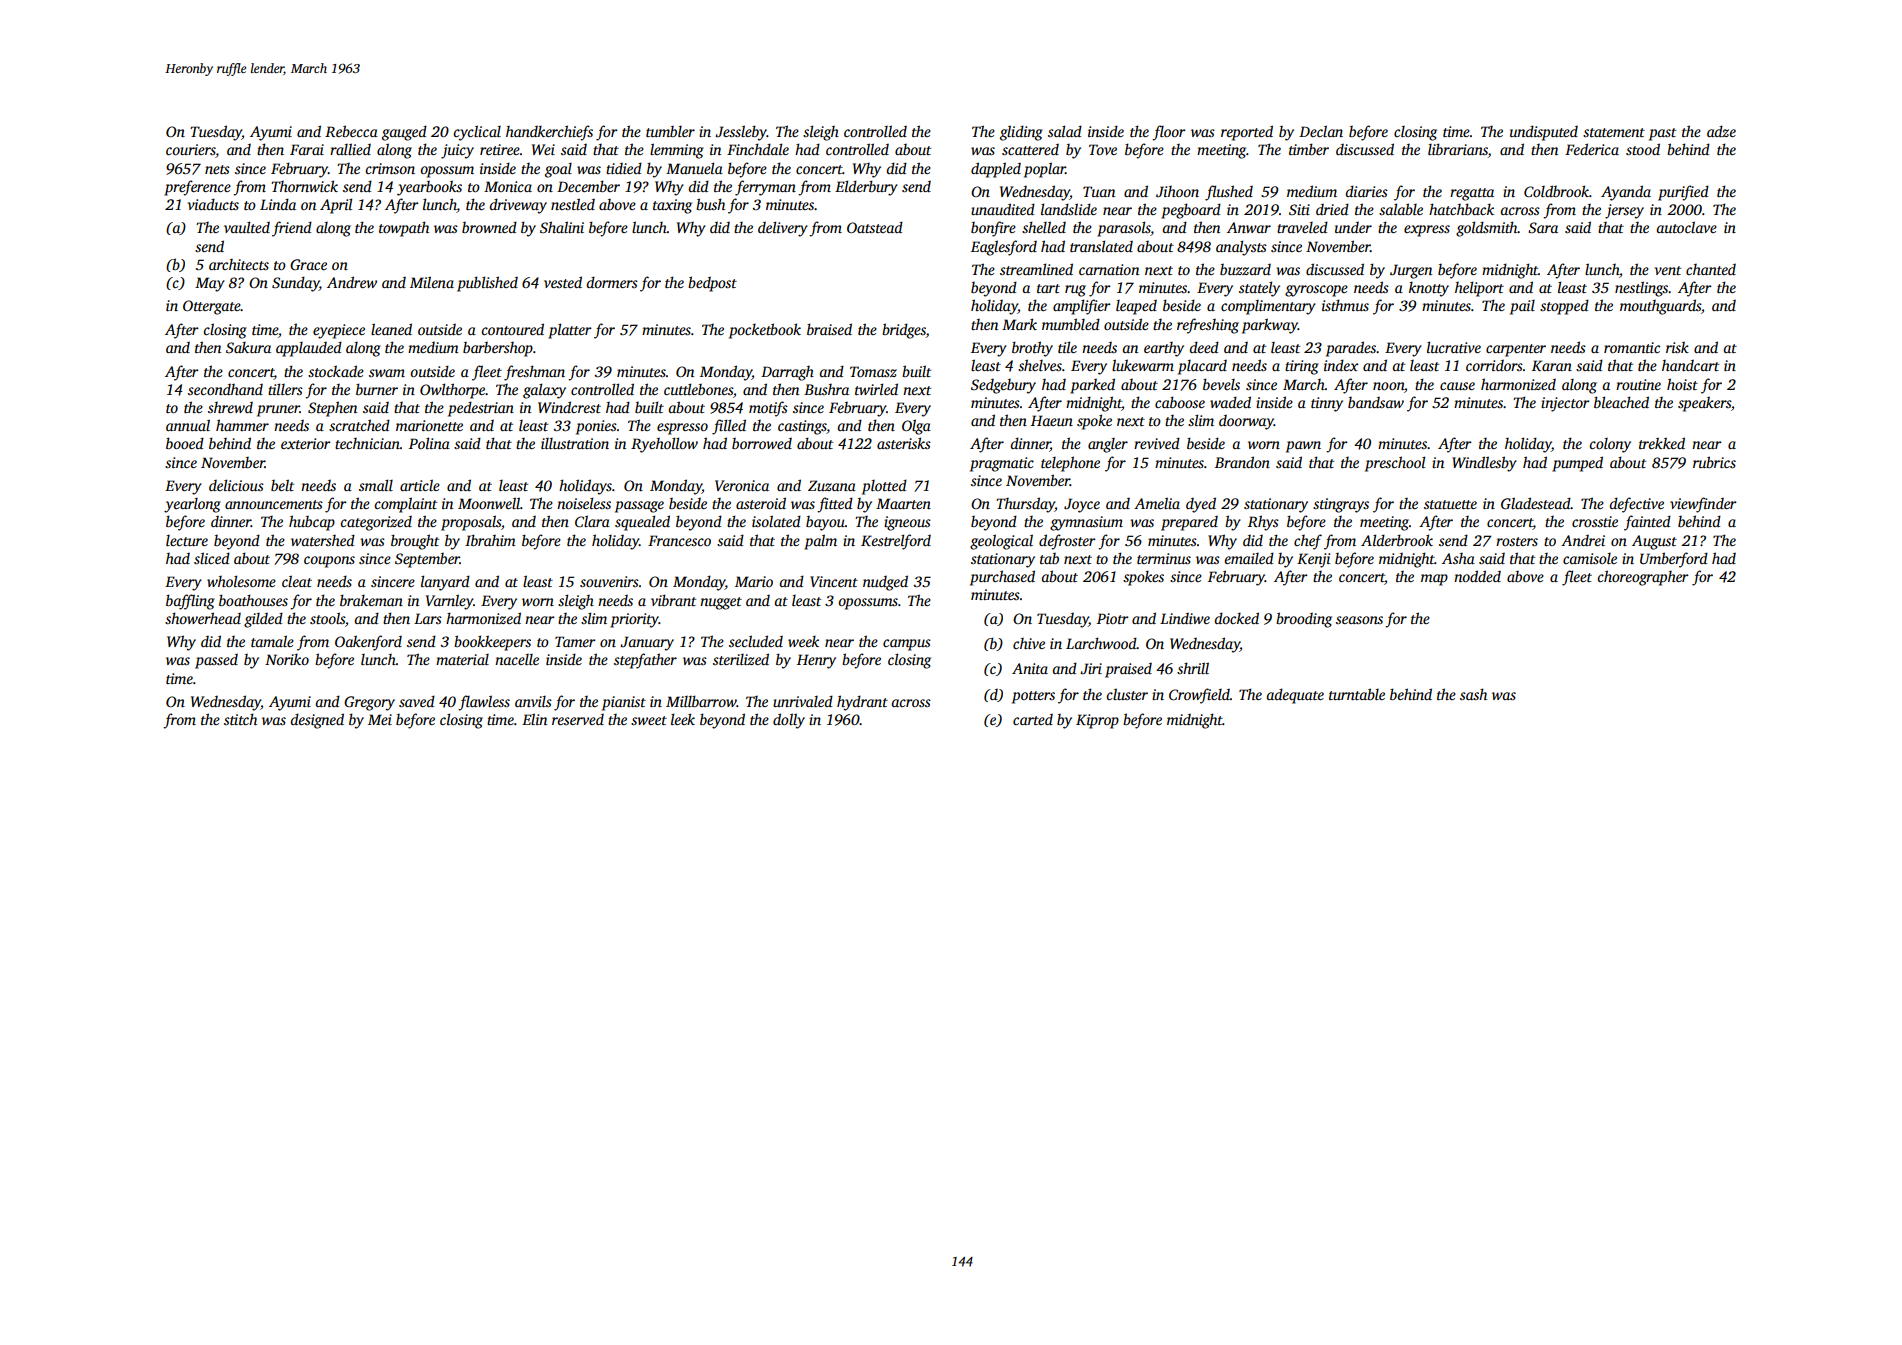  Describe the element at coordinates (190, 602) in the image. I see `baffling` at that location.
